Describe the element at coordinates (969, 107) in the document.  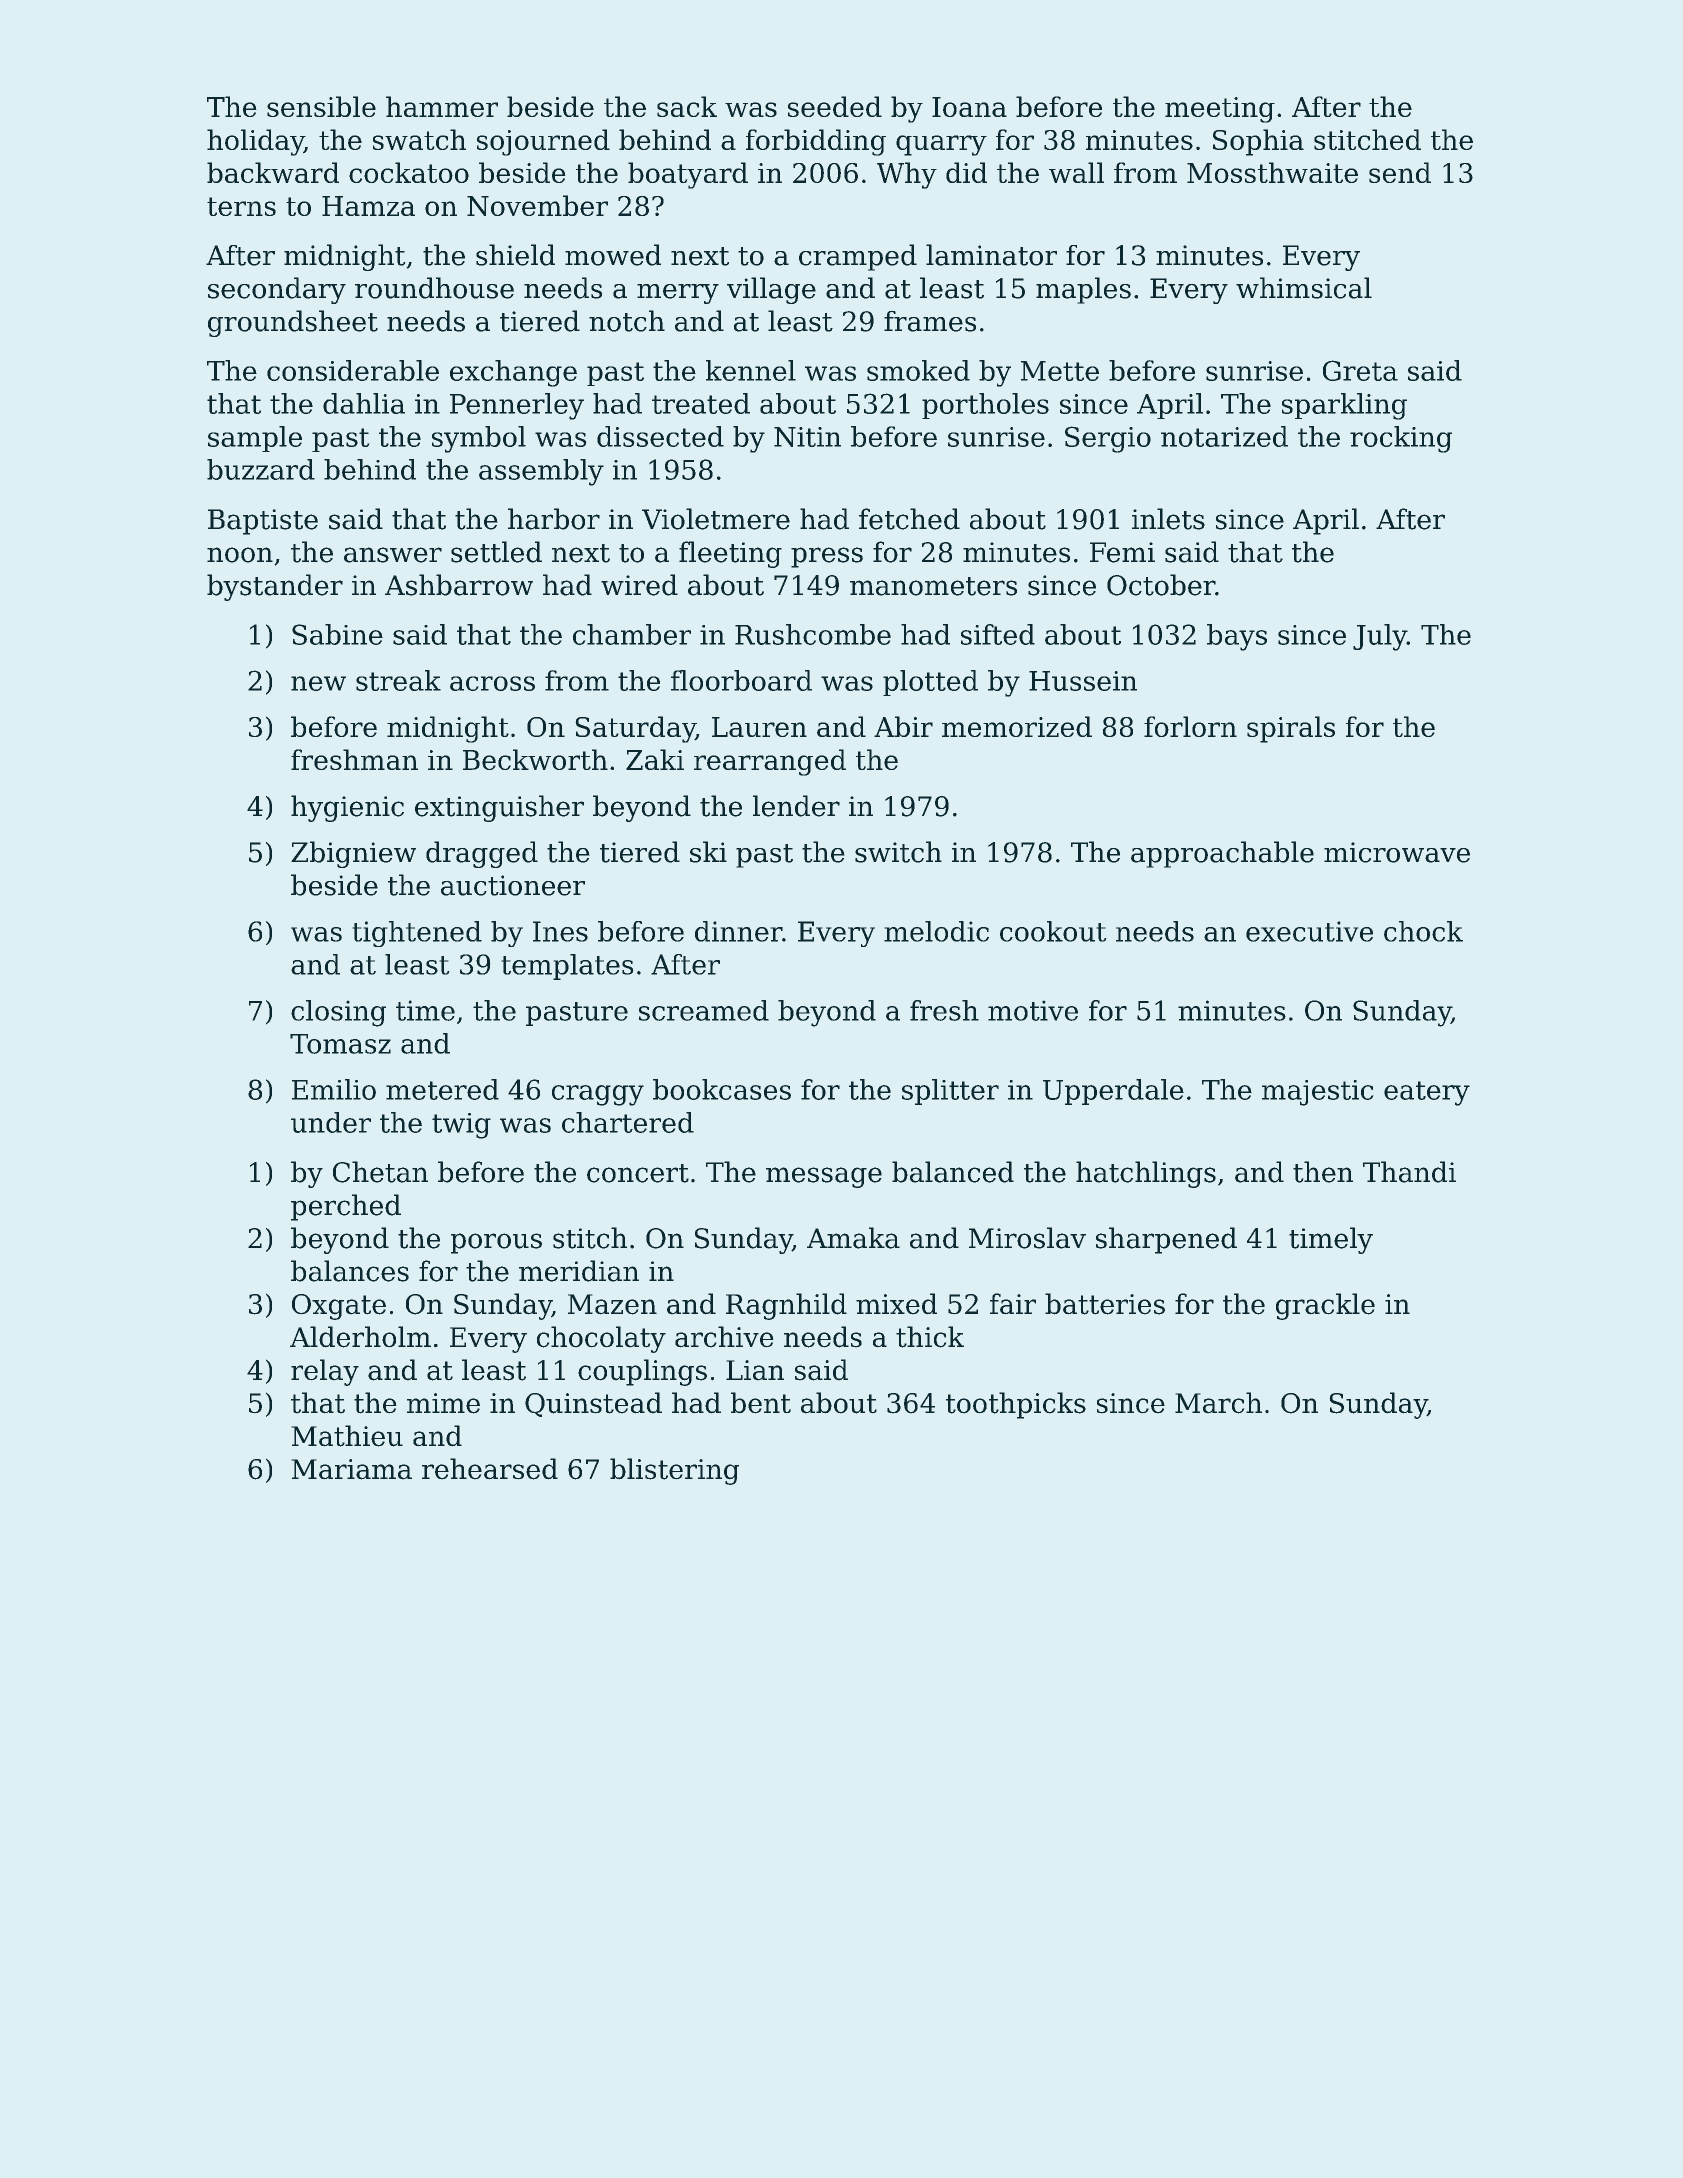
I see `Ioana` at that location.
